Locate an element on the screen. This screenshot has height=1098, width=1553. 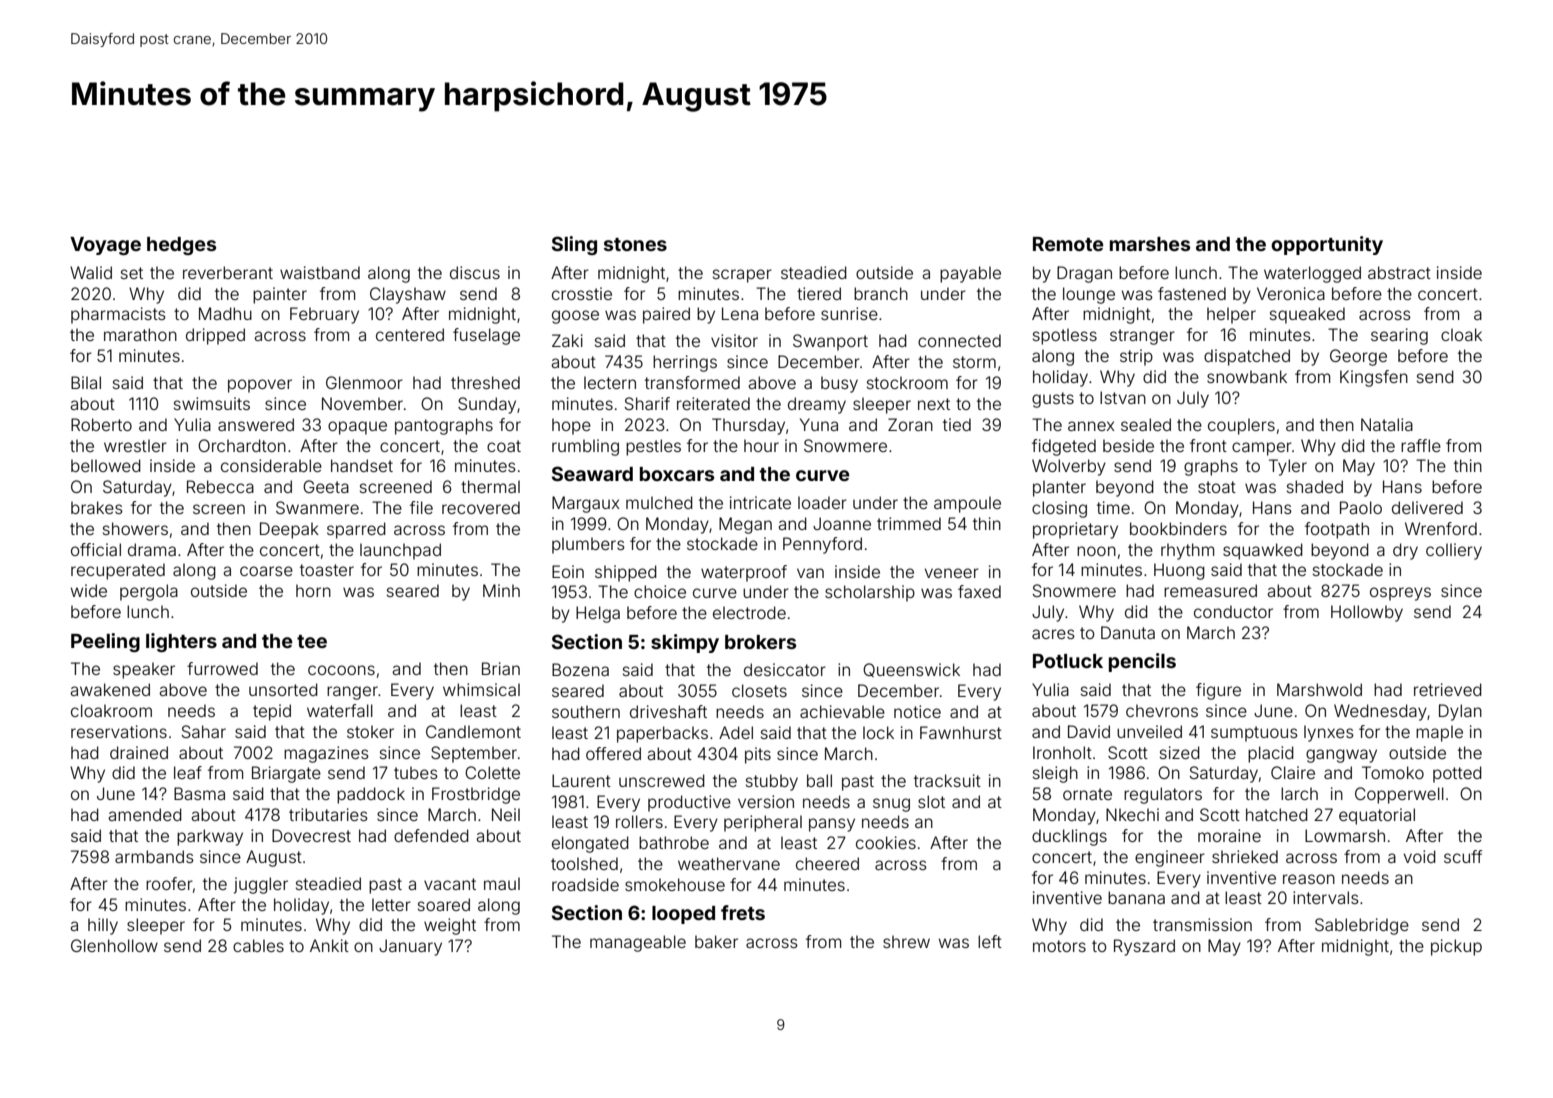
dripped is located at coordinates (215, 336).
